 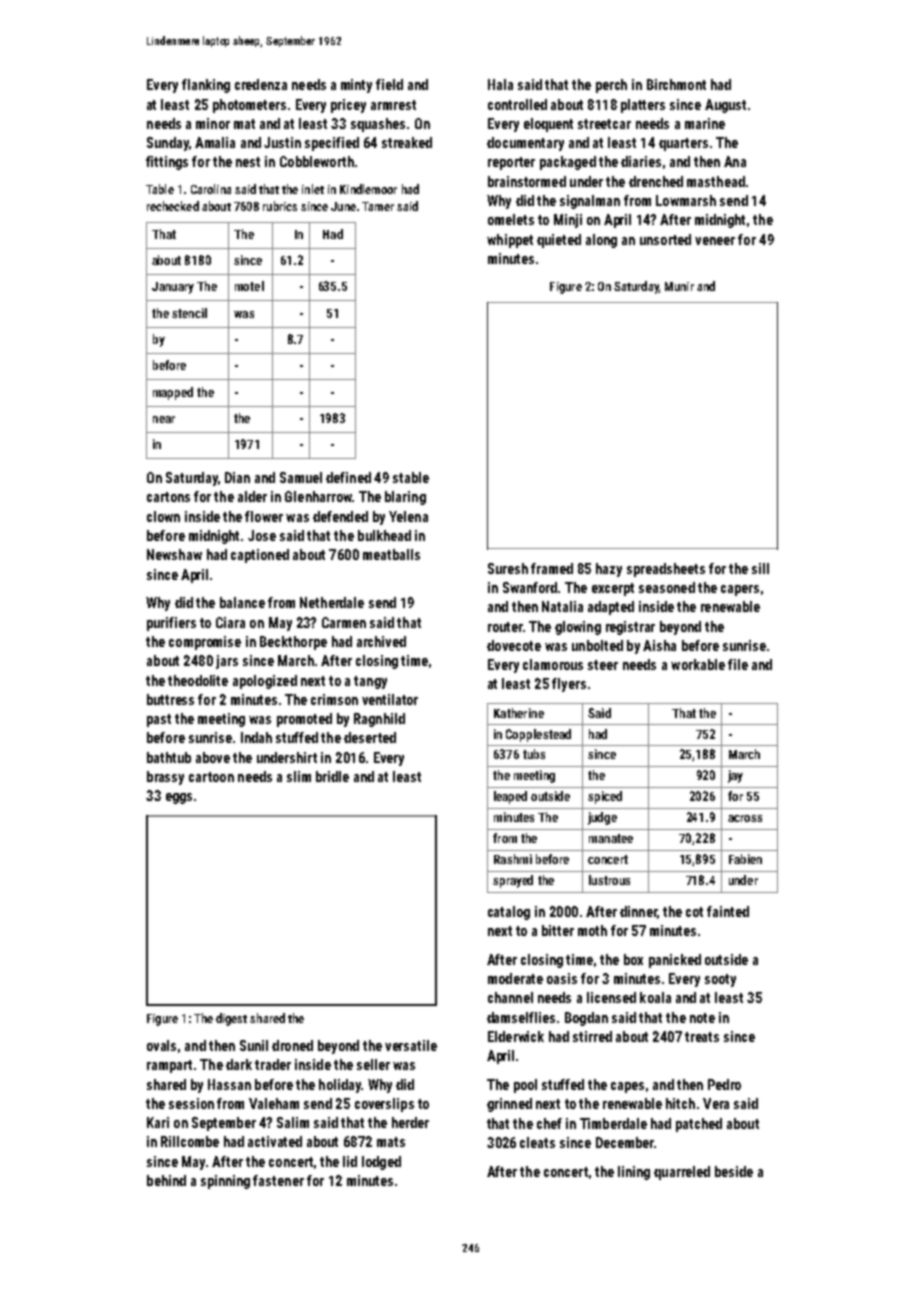 What do you see at coordinates (679, 286) in the image?
I see `Munir` at bounding box center [679, 286].
